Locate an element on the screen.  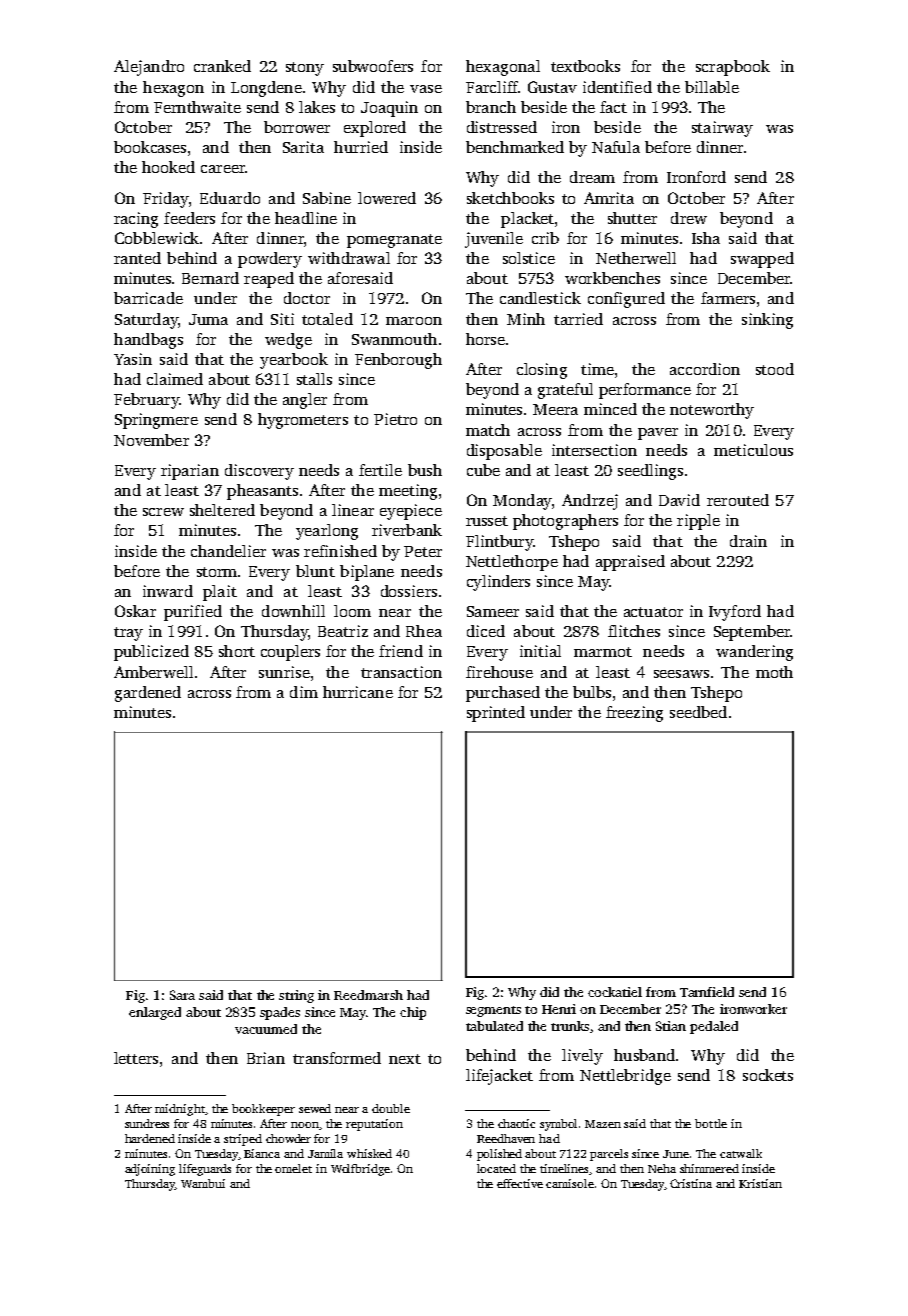
sprinted is located at coordinates (496, 714).
